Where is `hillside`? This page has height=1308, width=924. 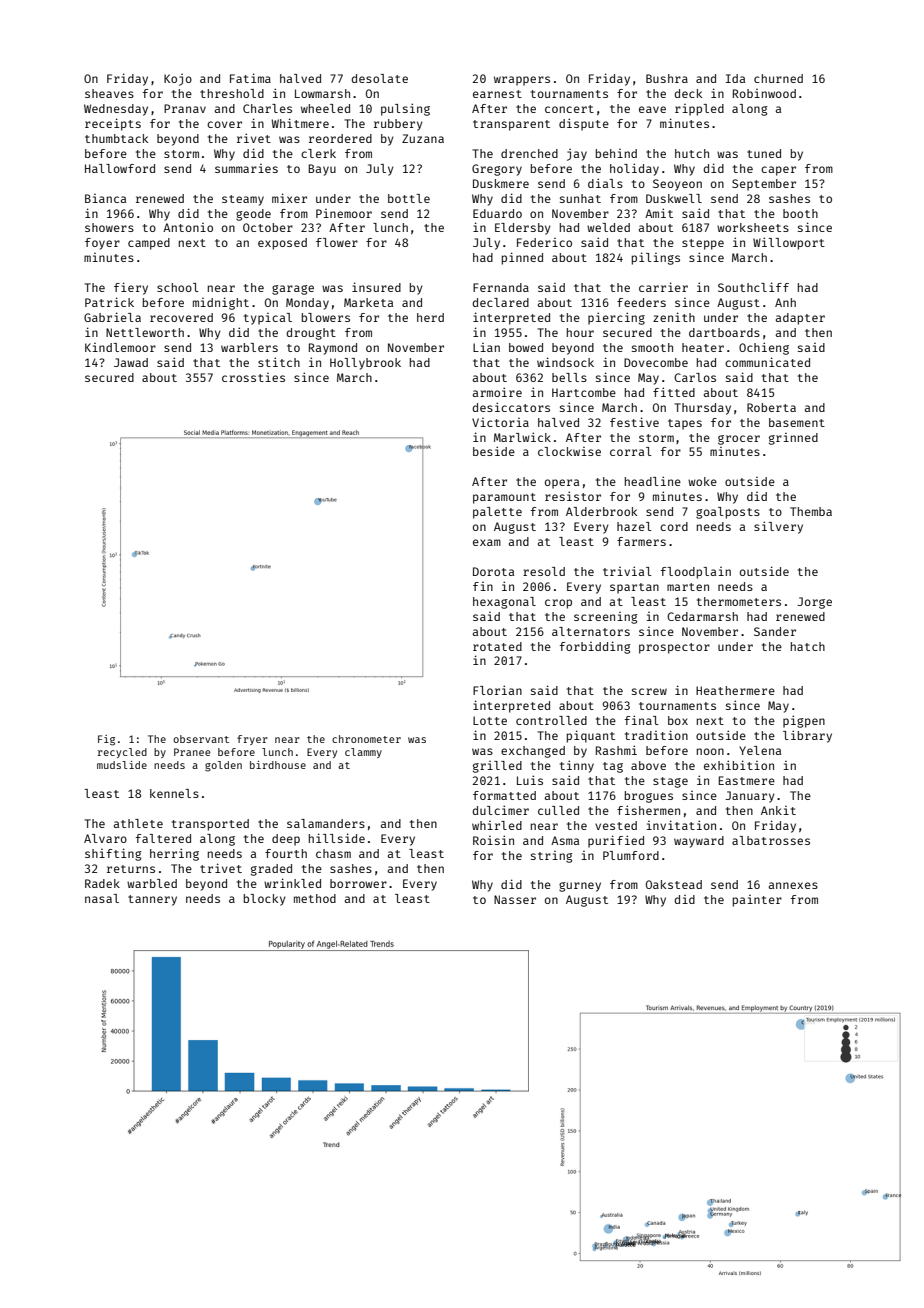
hillside is located at coordinates (337, 838).
